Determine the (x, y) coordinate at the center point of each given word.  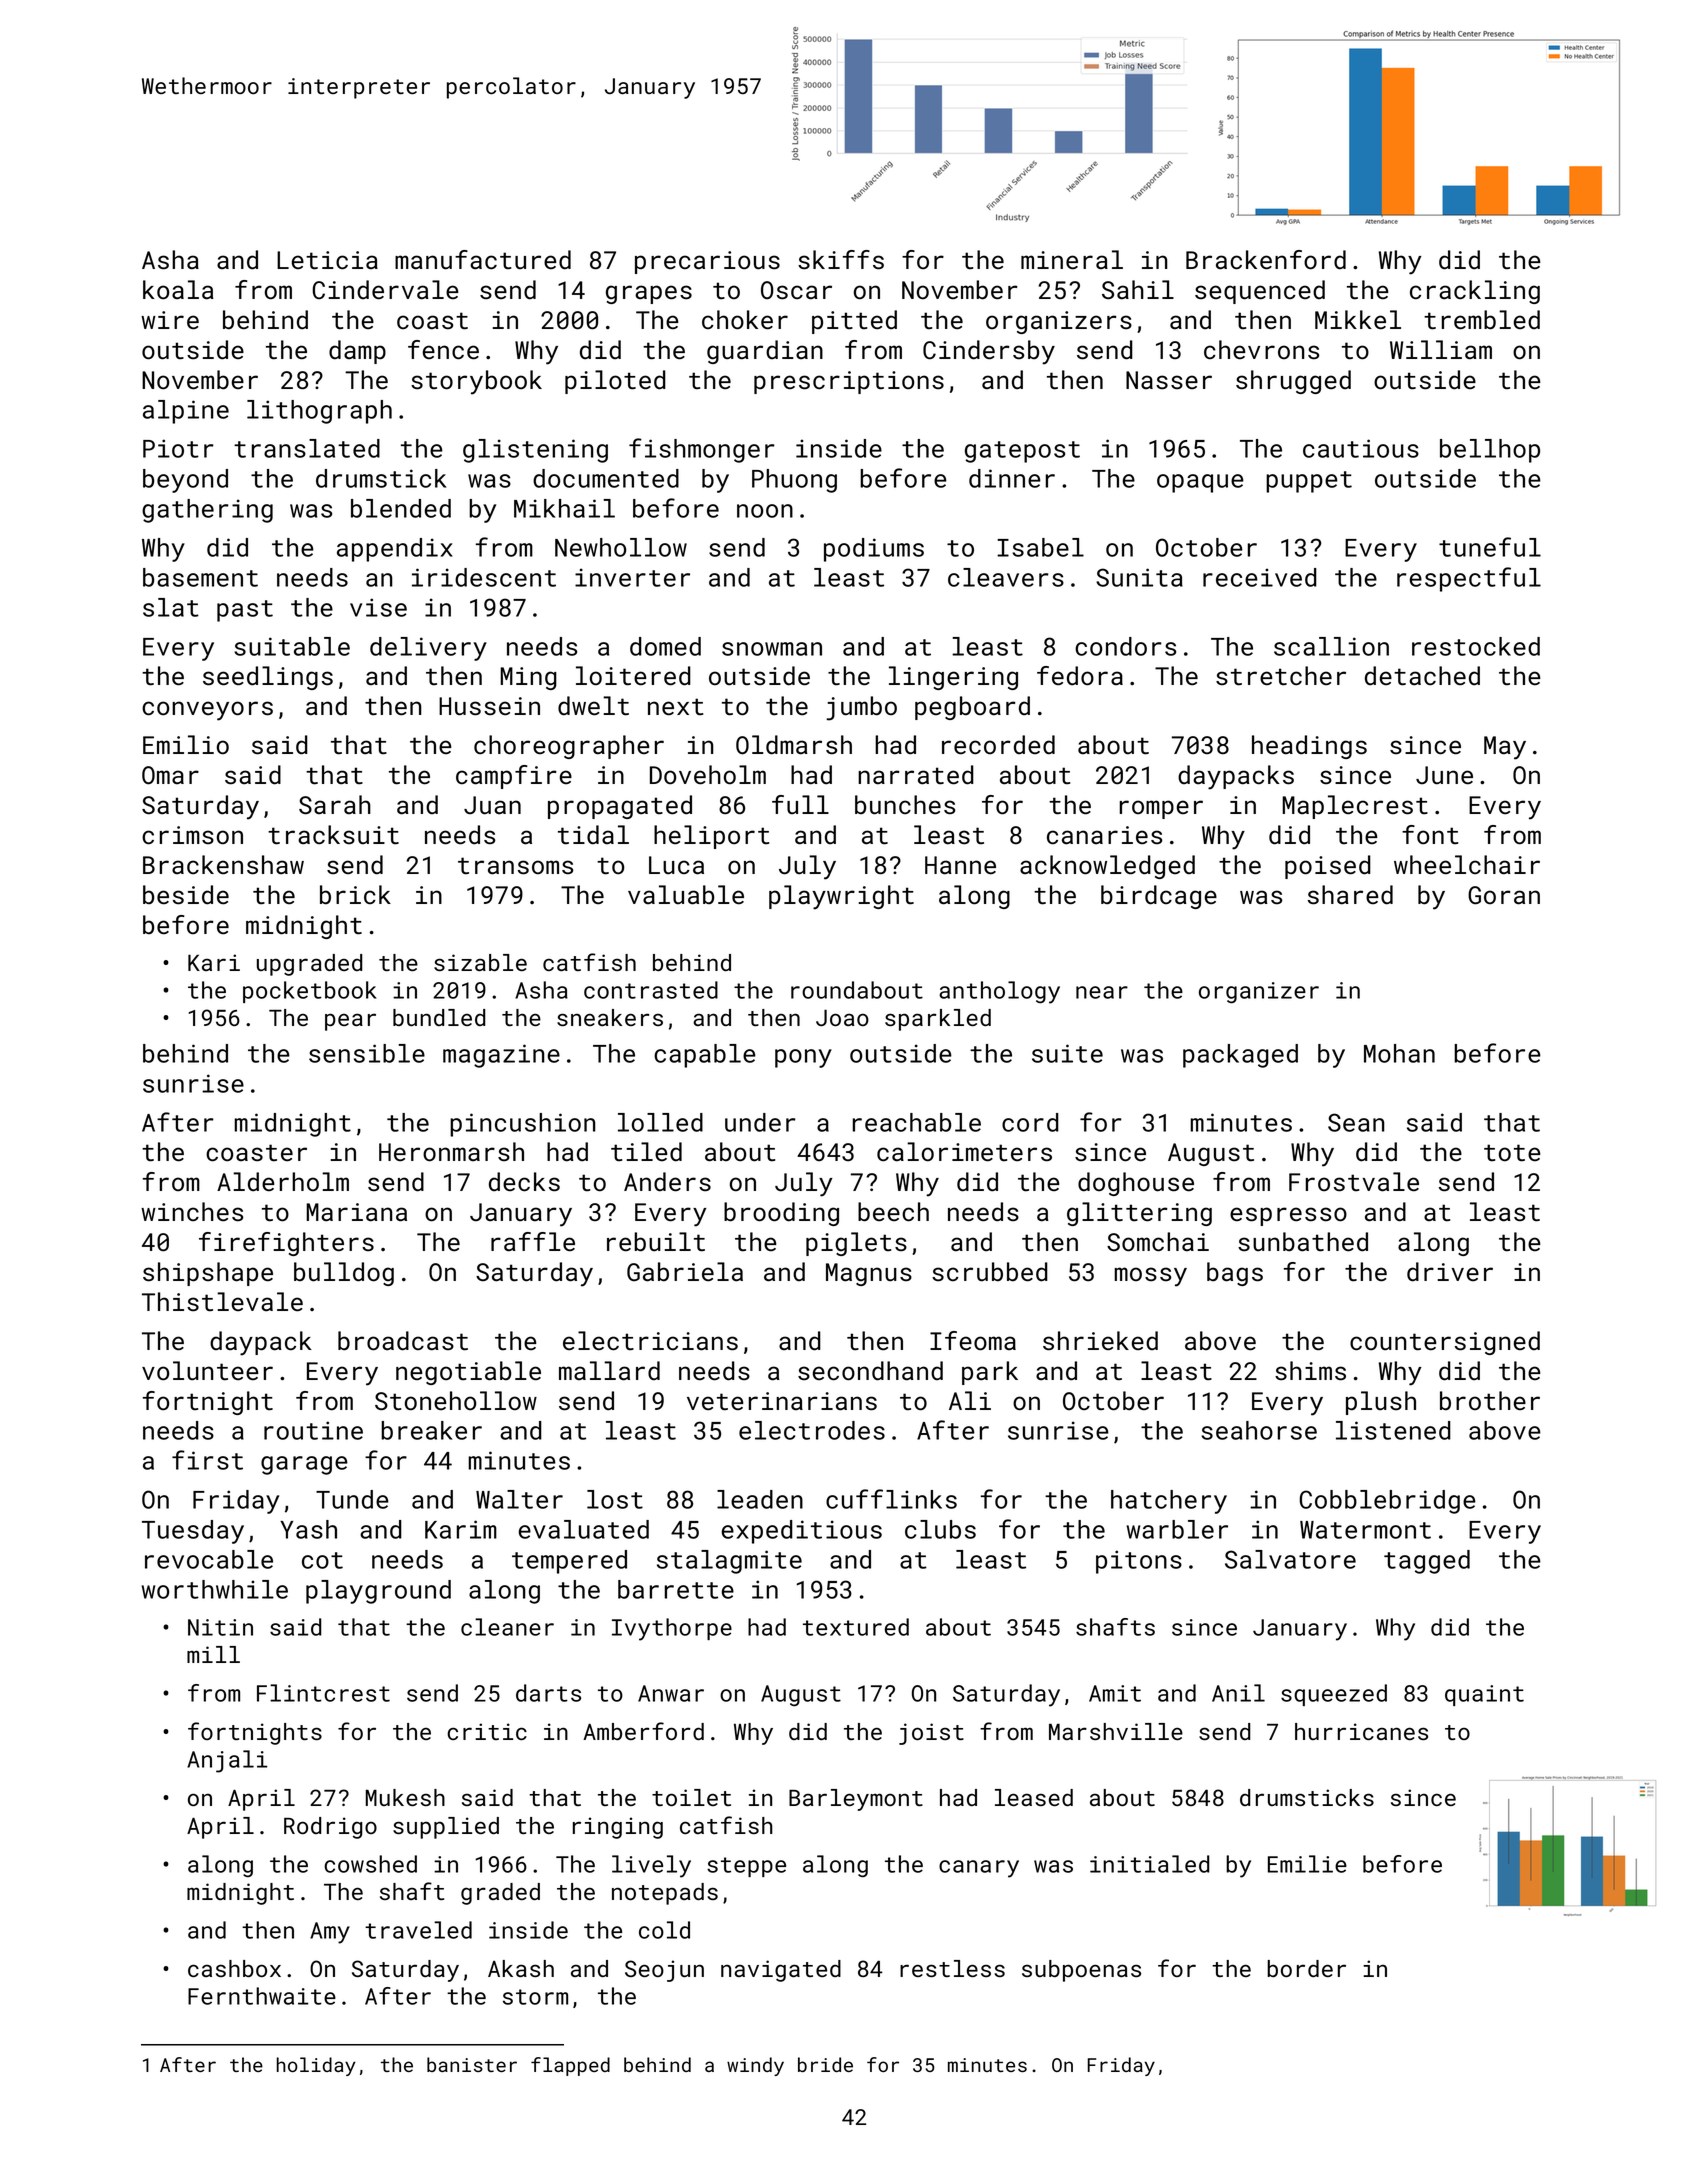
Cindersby (989, 352)
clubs (940, 1529)
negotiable (468, 1373)
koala (178, 290)
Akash (521, 1968)
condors (1125, 646)
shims (1310, 1371)
